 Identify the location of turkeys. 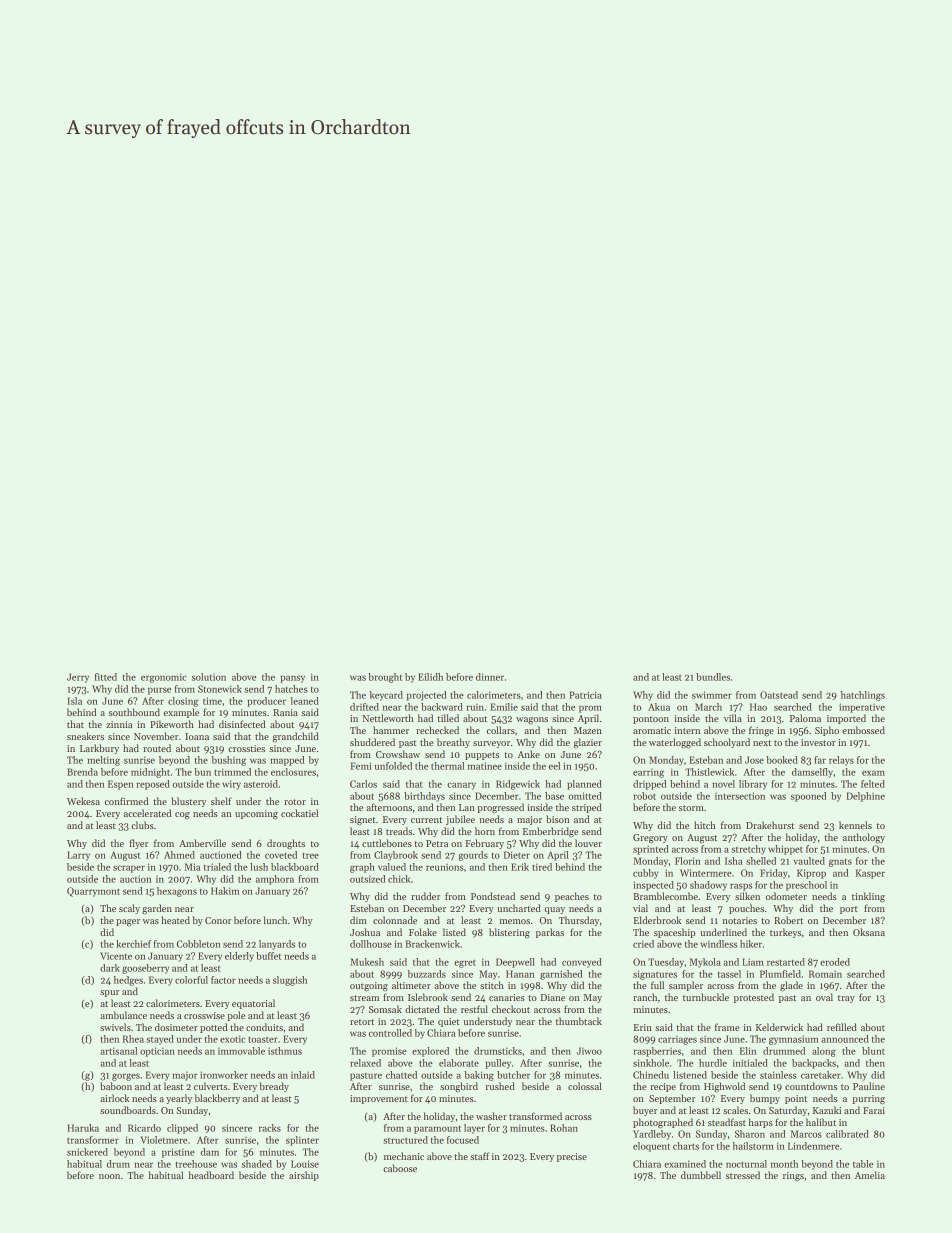
(785, 933).
